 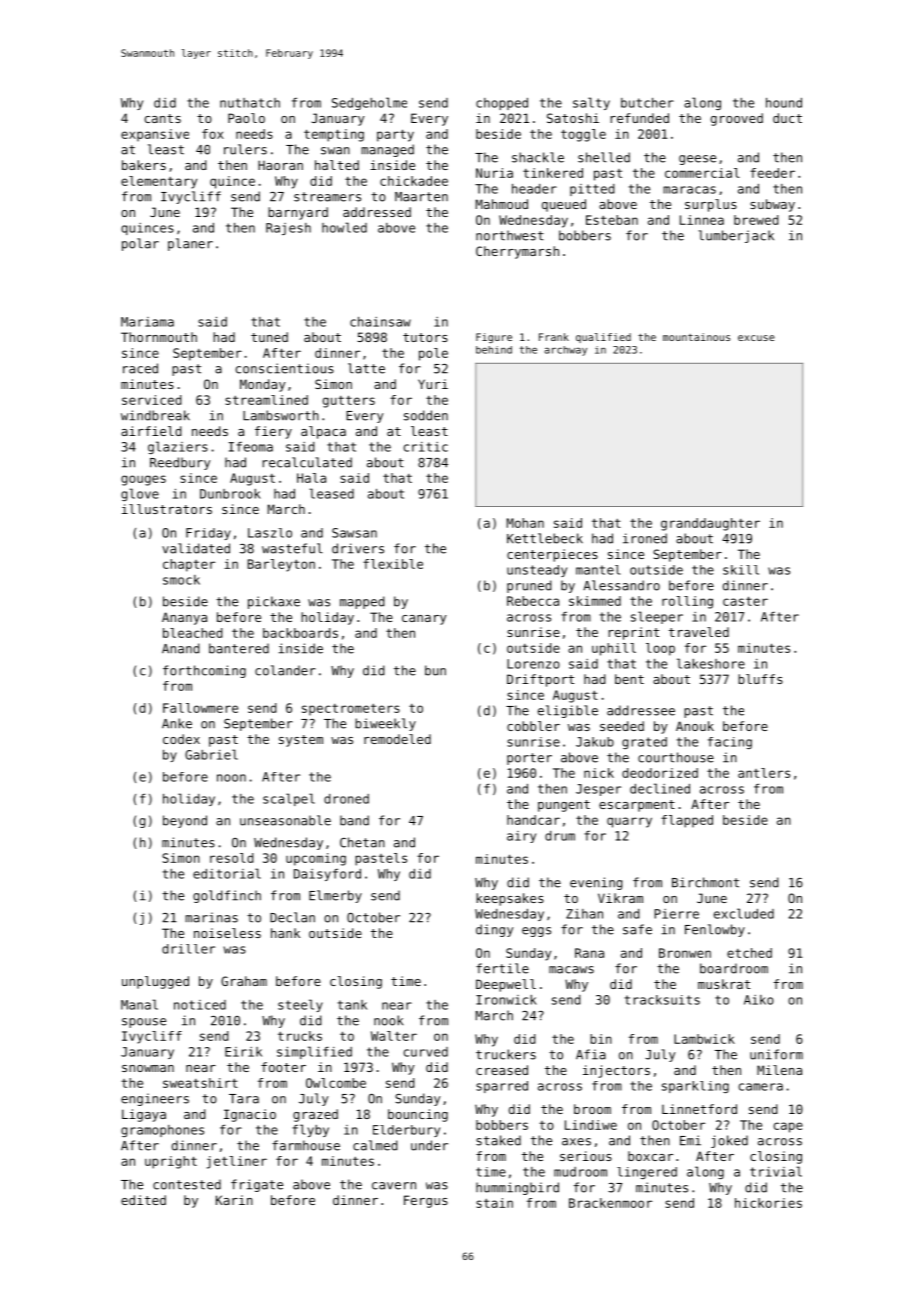 What do you see at coordinates (768, 1203) in the screenshot?
I see `hickories` at bounding box center [768, 1203].
